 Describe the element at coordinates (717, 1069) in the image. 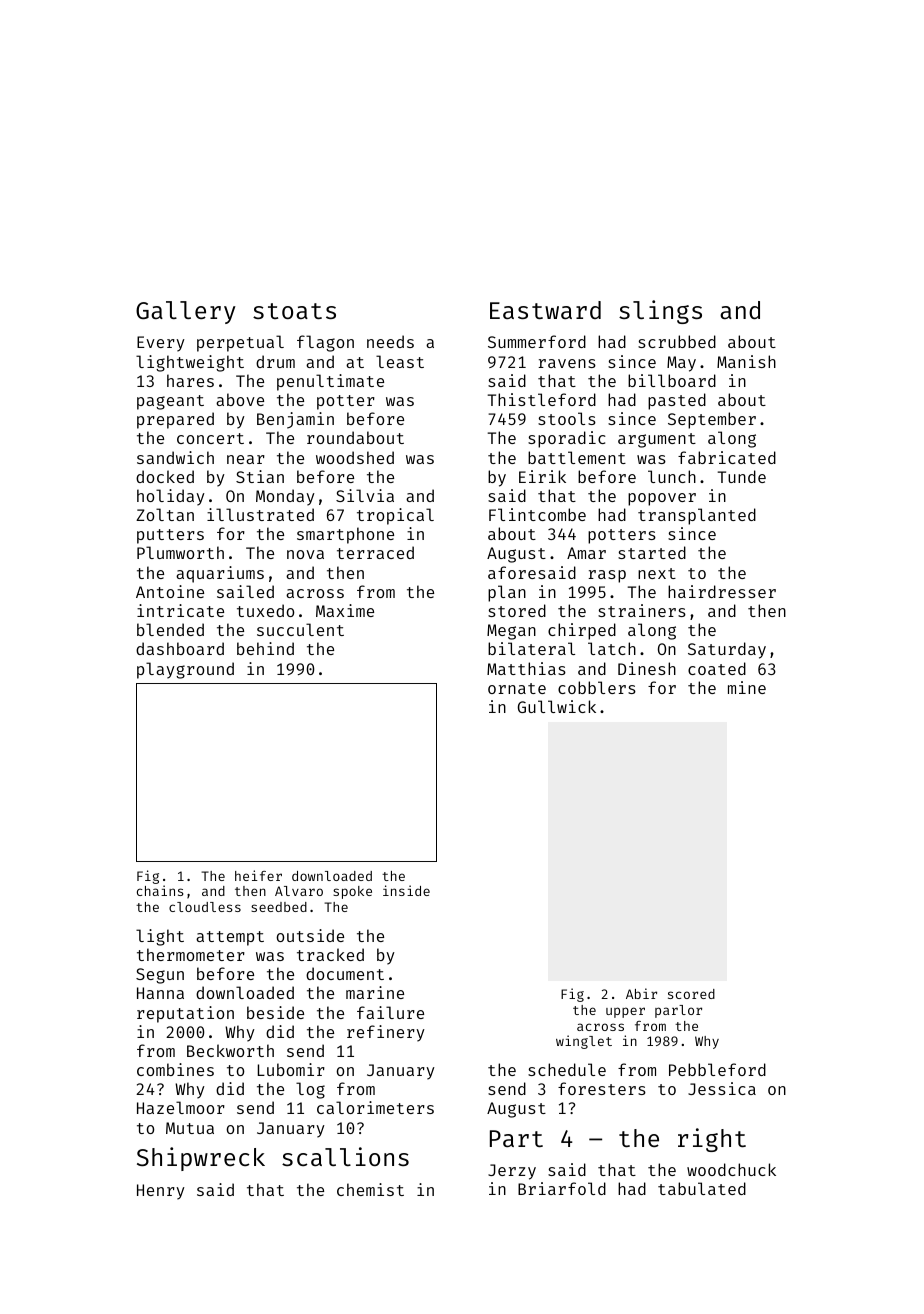

I see `Pebbleford` at that location.
